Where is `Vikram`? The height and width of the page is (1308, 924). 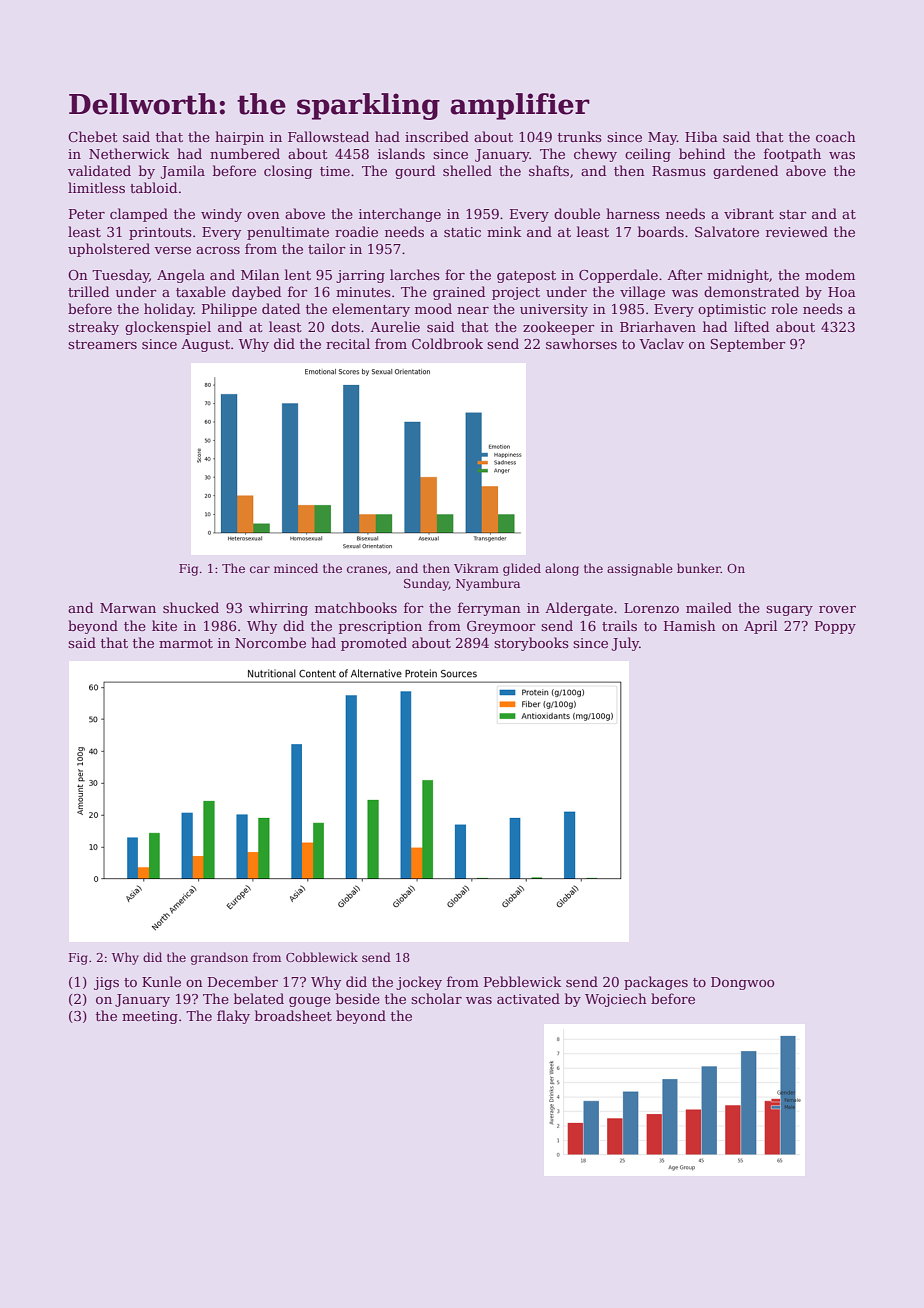
Vikram is located at coordinates (476, 568).
